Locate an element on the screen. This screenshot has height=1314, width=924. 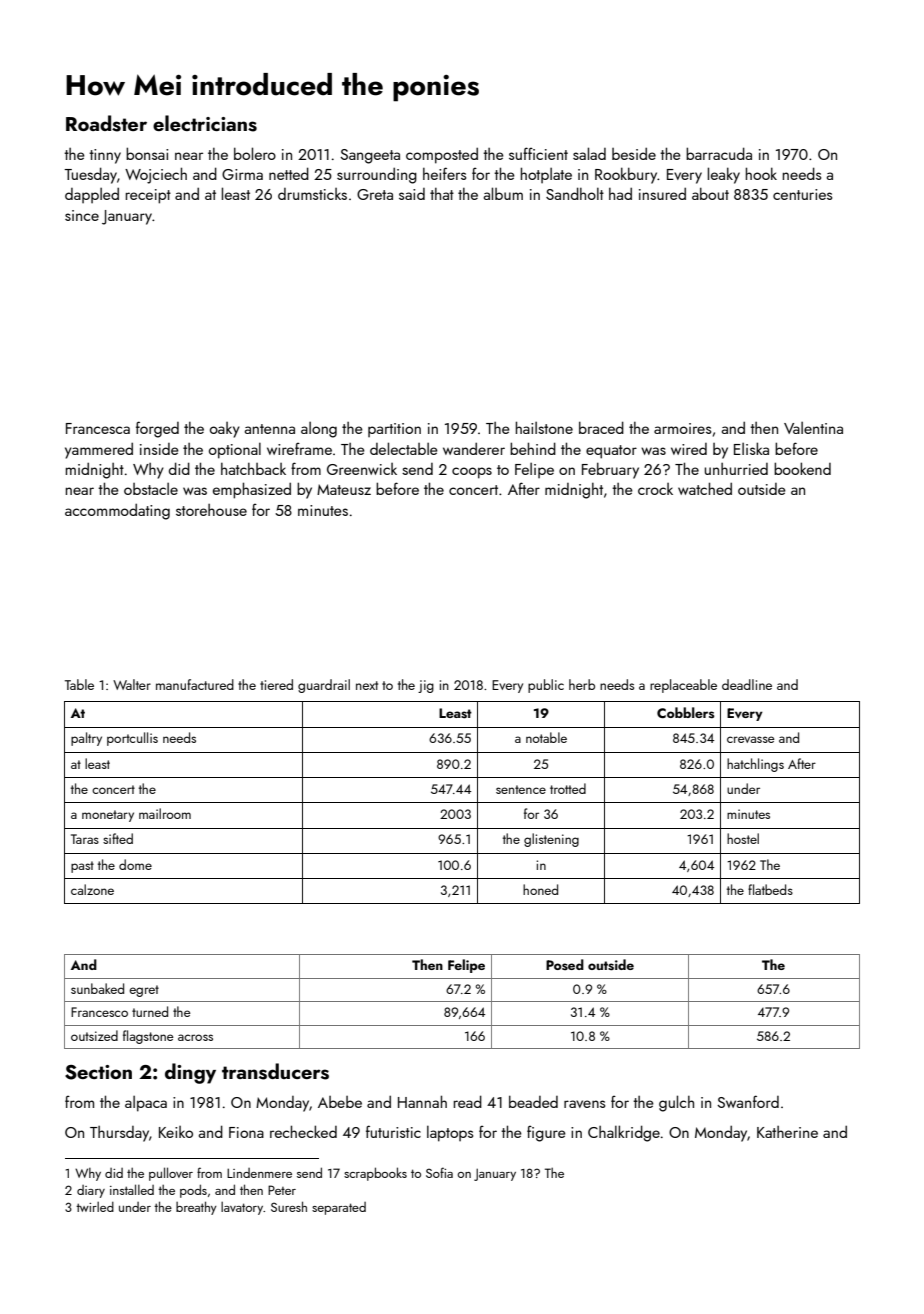
centuries is located at coordinates (802, 194).
